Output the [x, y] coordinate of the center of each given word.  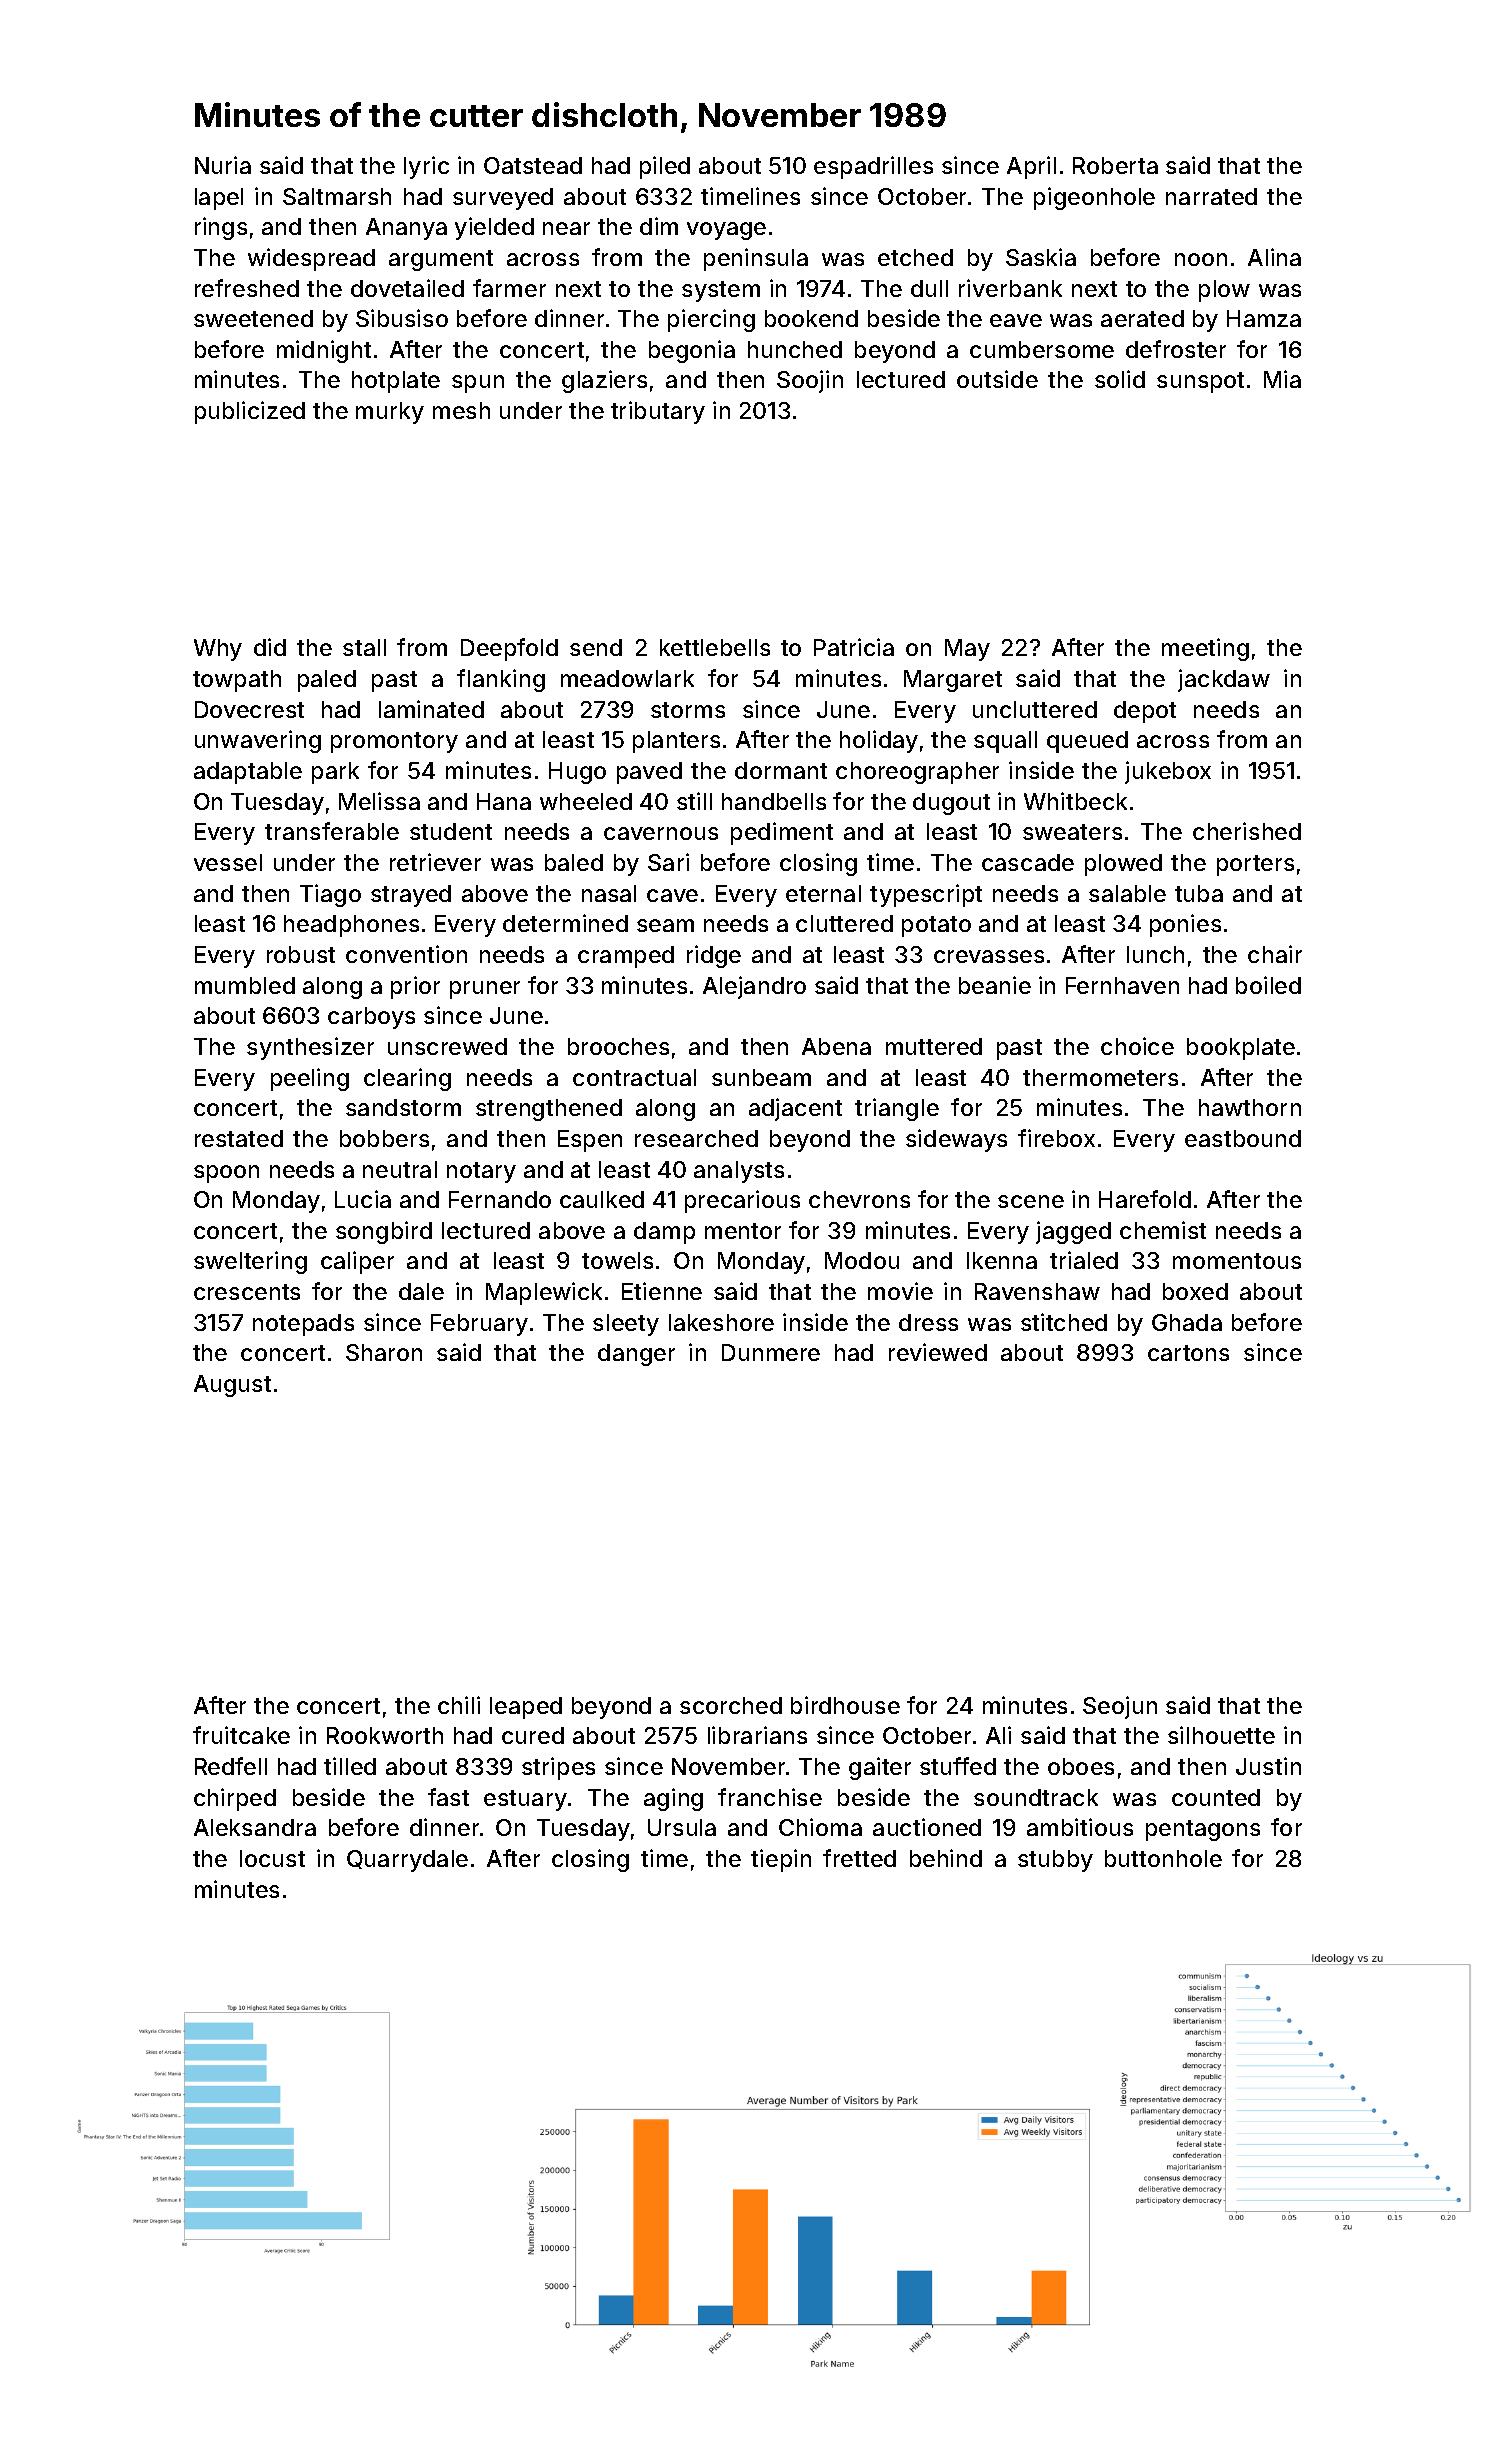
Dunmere [771, 1352]
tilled [350, 1766]
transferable [332, 831]
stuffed [958, 1766]
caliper [357, 1262]
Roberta [1115, 165]
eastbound [1243, 1138]
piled [665, 167]
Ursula [682, 1827]
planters [676, 742]
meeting [1205, 649]
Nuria [223, 165]
